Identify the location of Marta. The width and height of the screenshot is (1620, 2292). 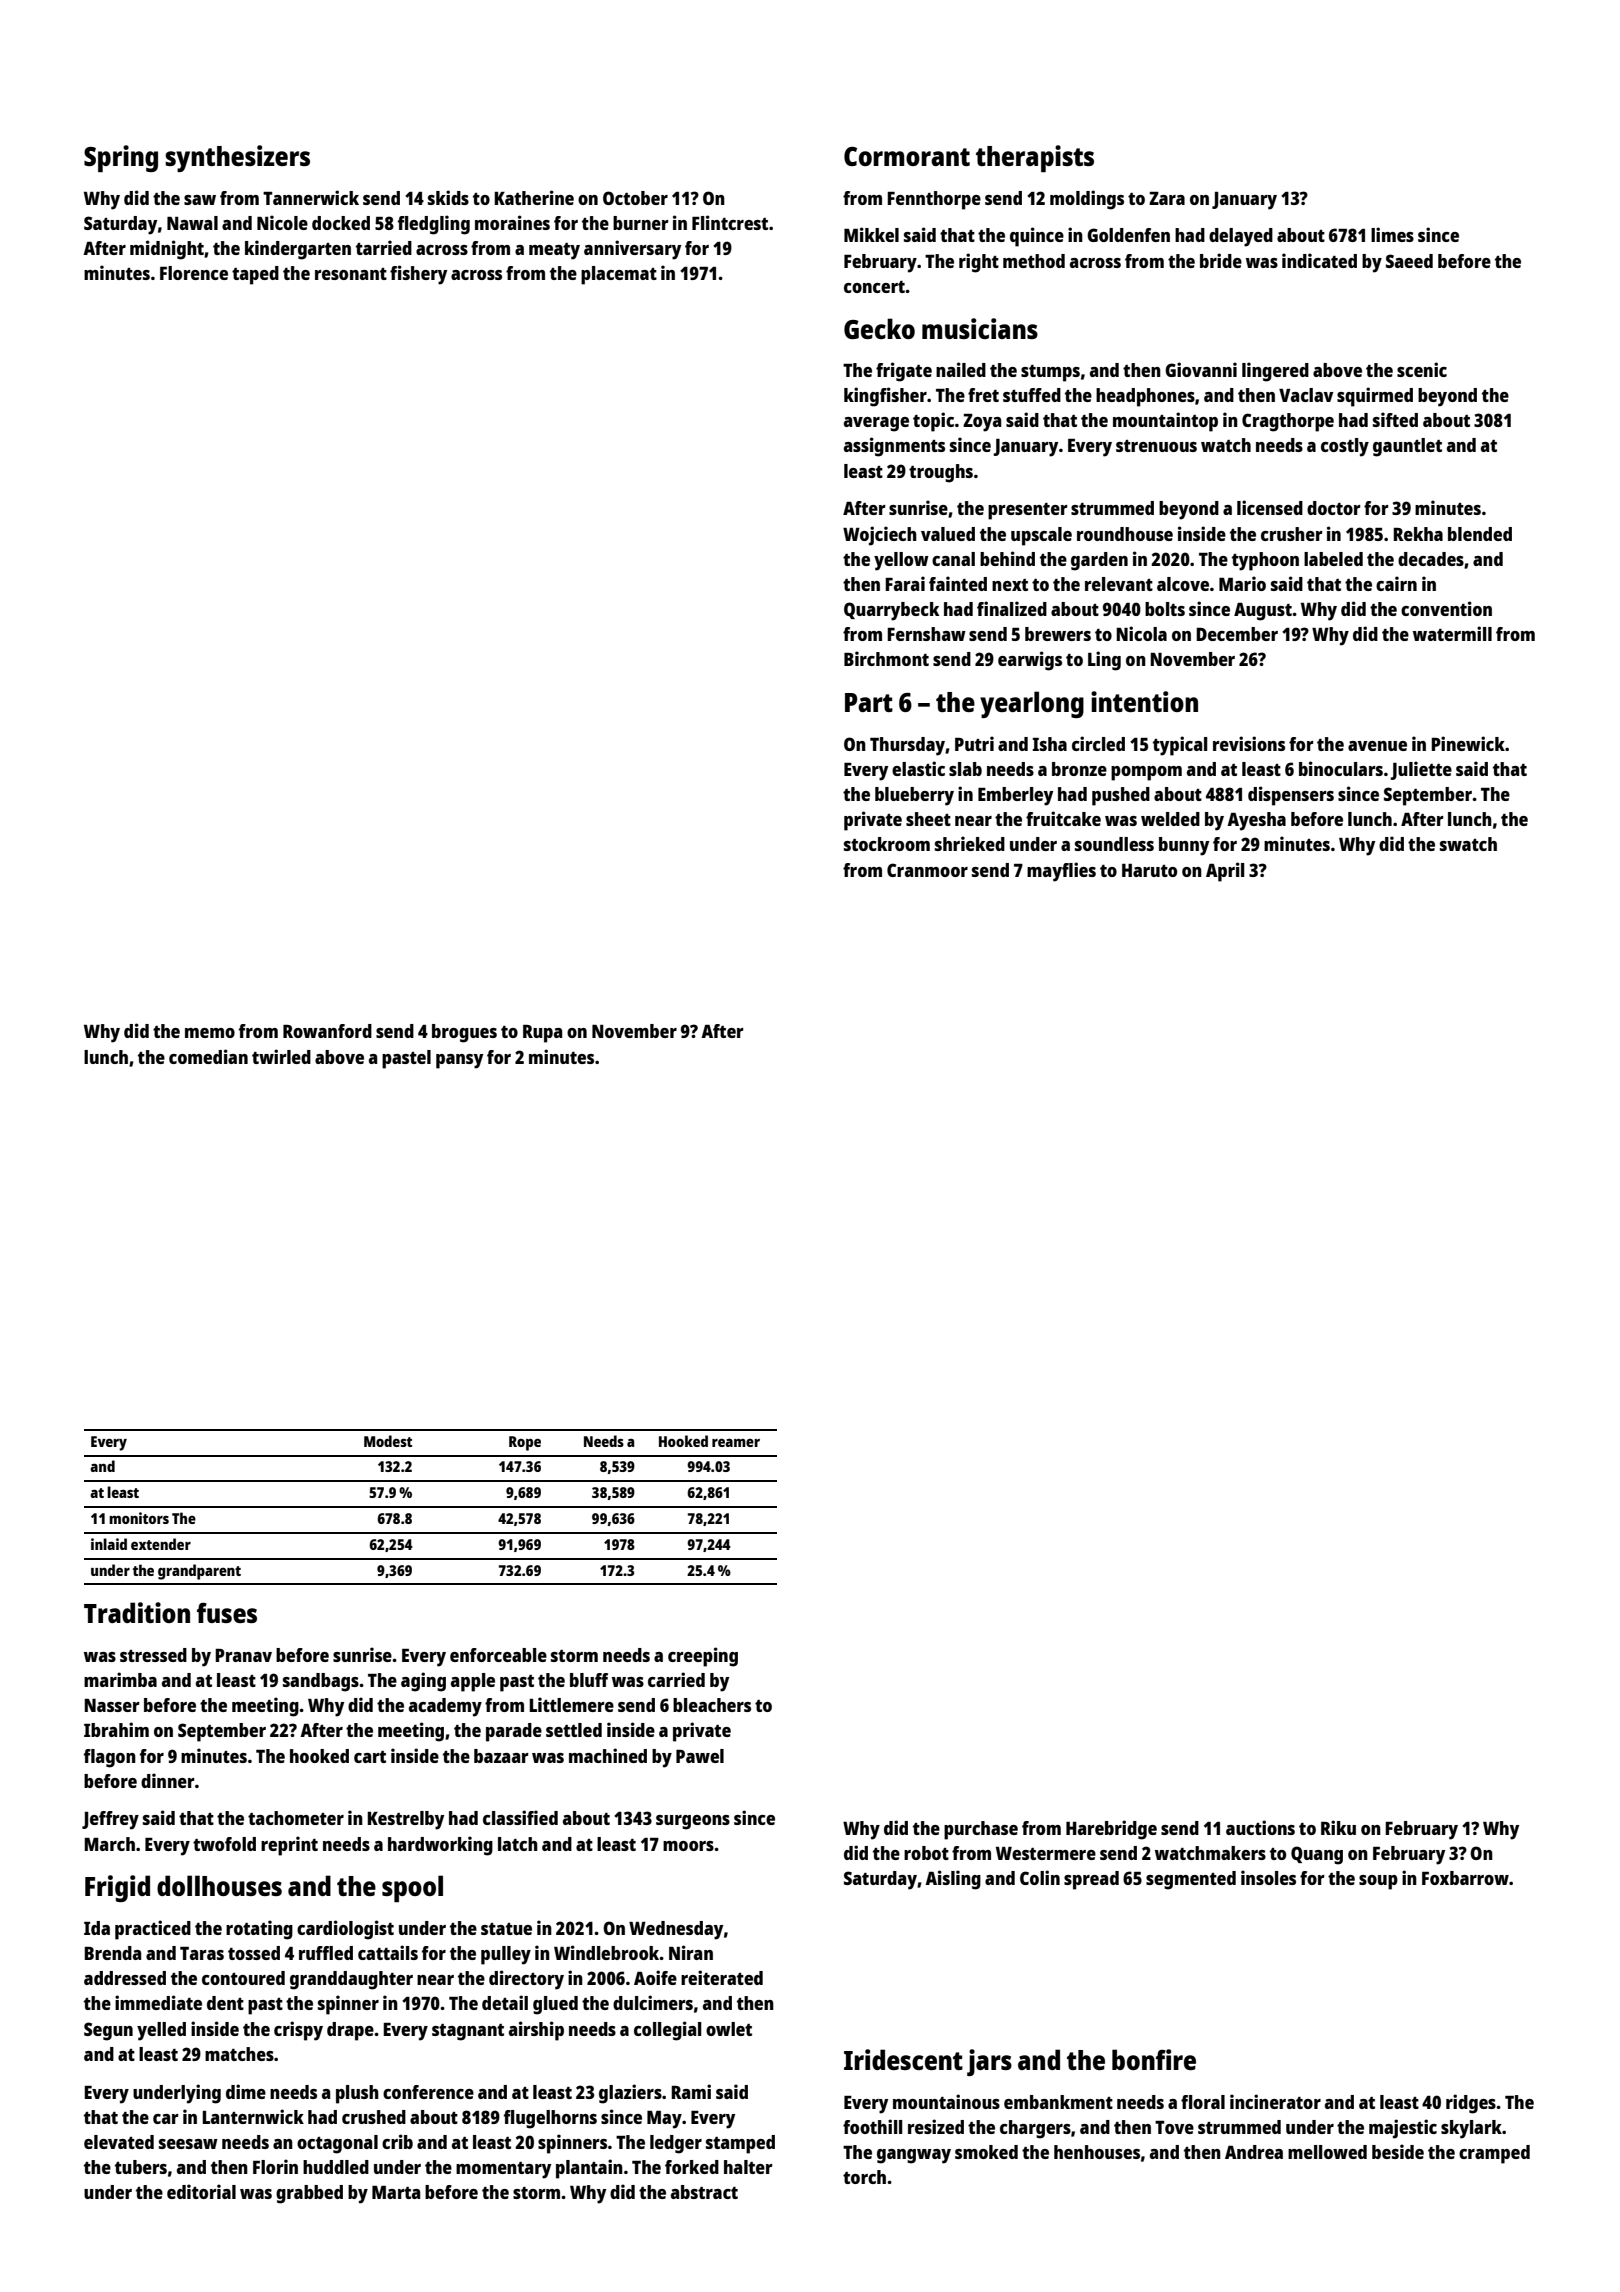
(396, 2192).
